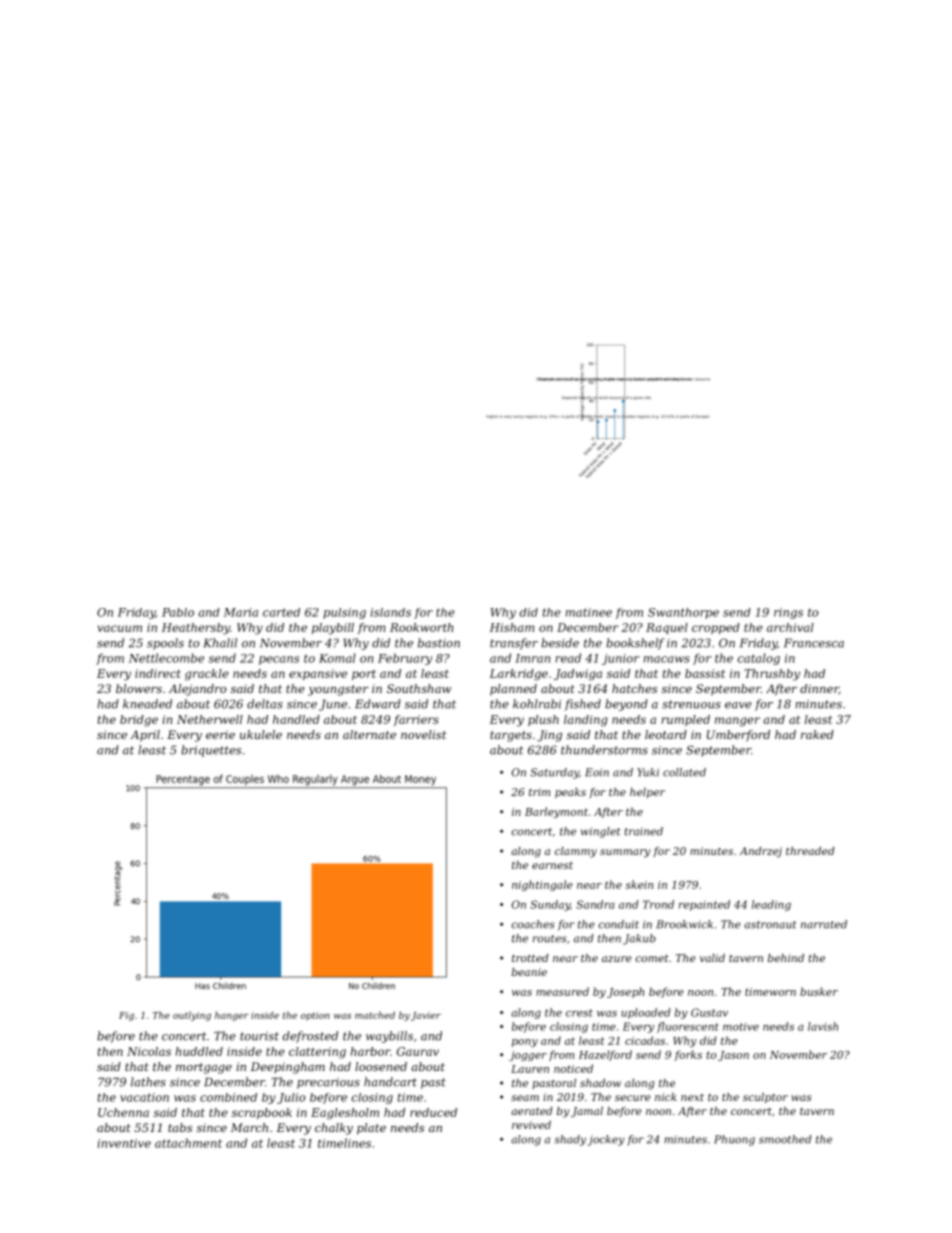 Image resolution: width=952 pixels, height=1233 pixels. I want to click on cropped, so click(716, 628).
